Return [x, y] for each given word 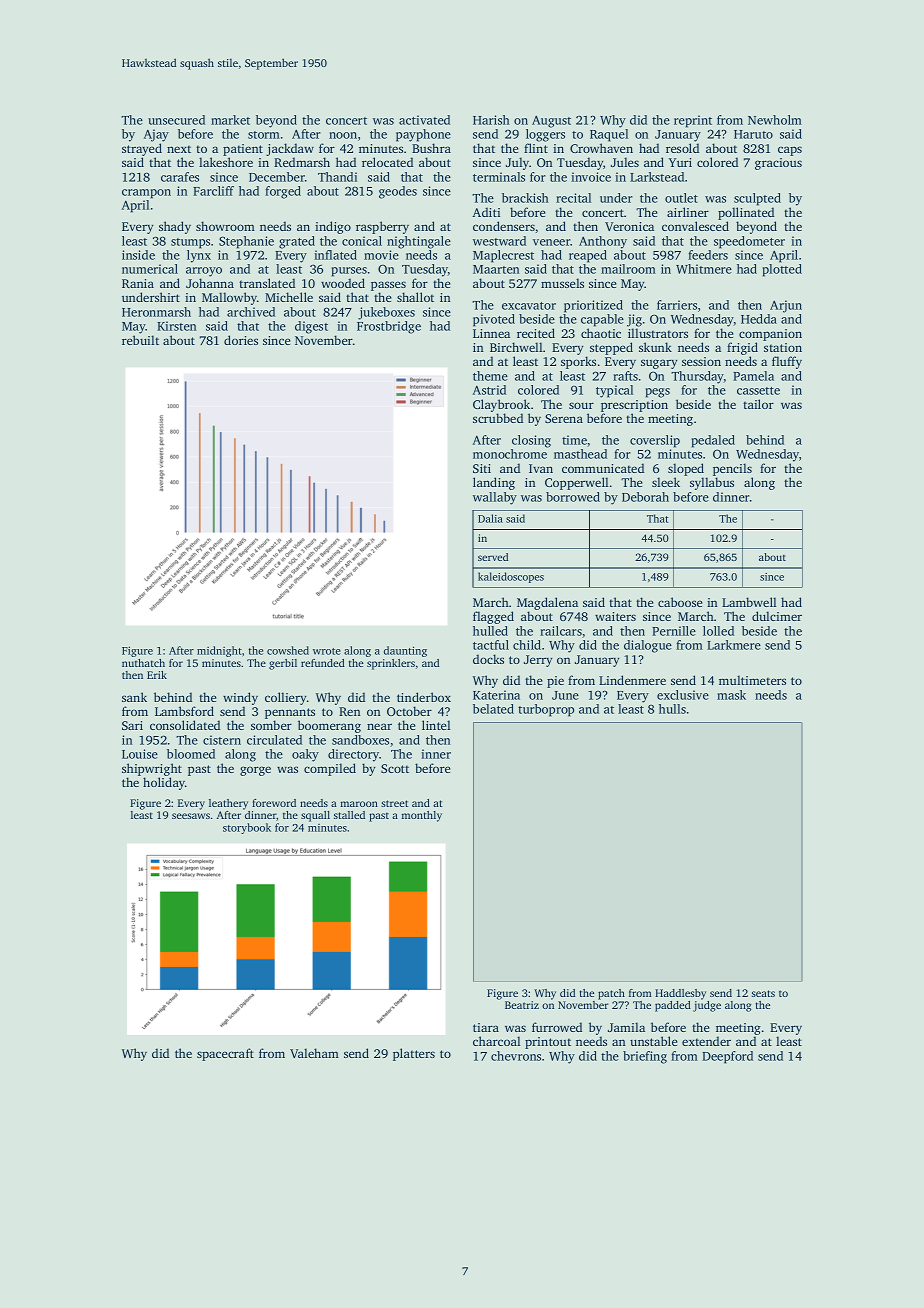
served [493, 557]
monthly [422, 816]
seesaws [191, 816]
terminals [499, 177]
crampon [146, 194]
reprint [693, 121]
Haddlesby [680, 994]
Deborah [645, 497]
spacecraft [225, 1054]
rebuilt [140, 340]
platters [414, 1054]
